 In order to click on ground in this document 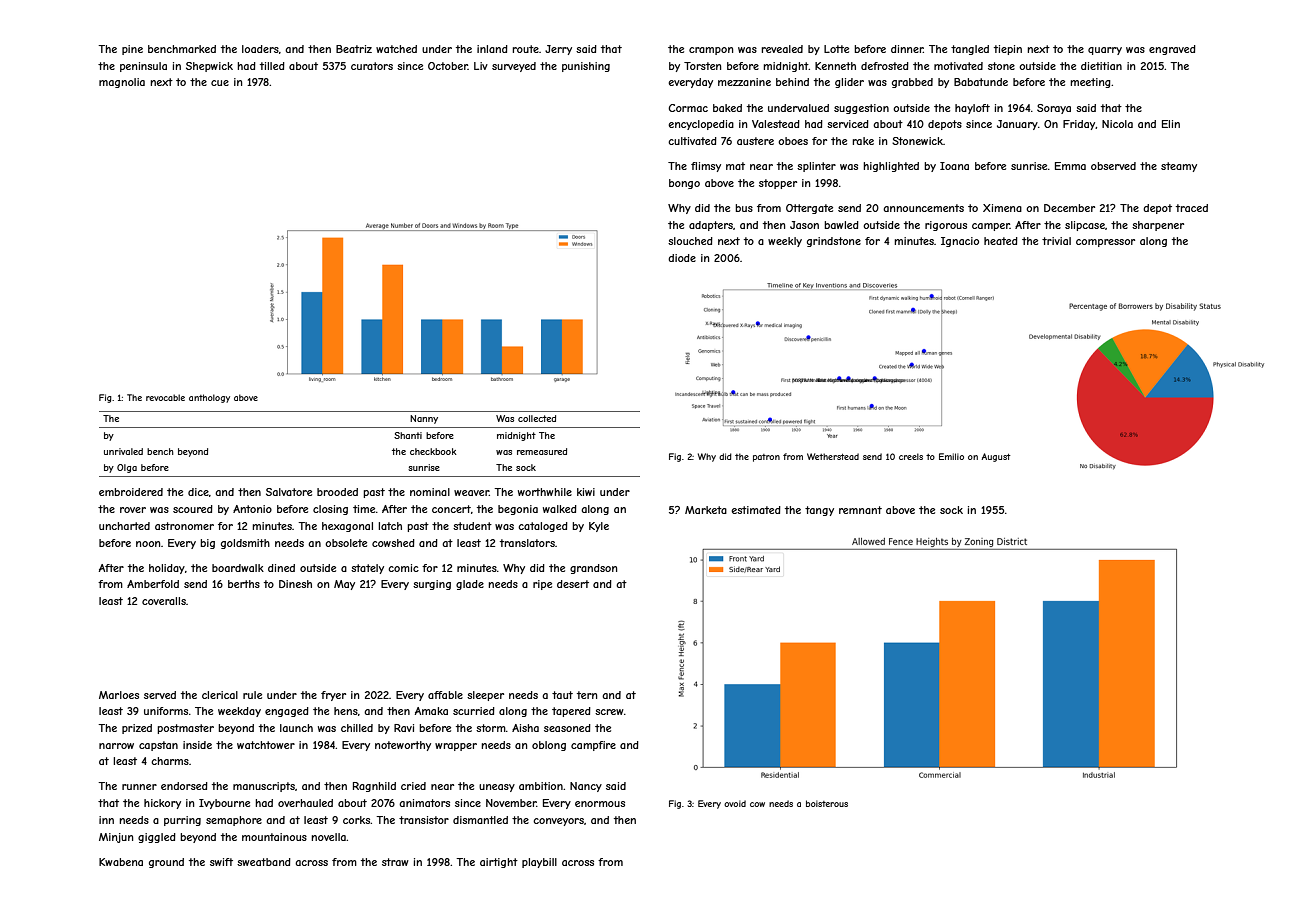, I will do `click(166, 863)`.
